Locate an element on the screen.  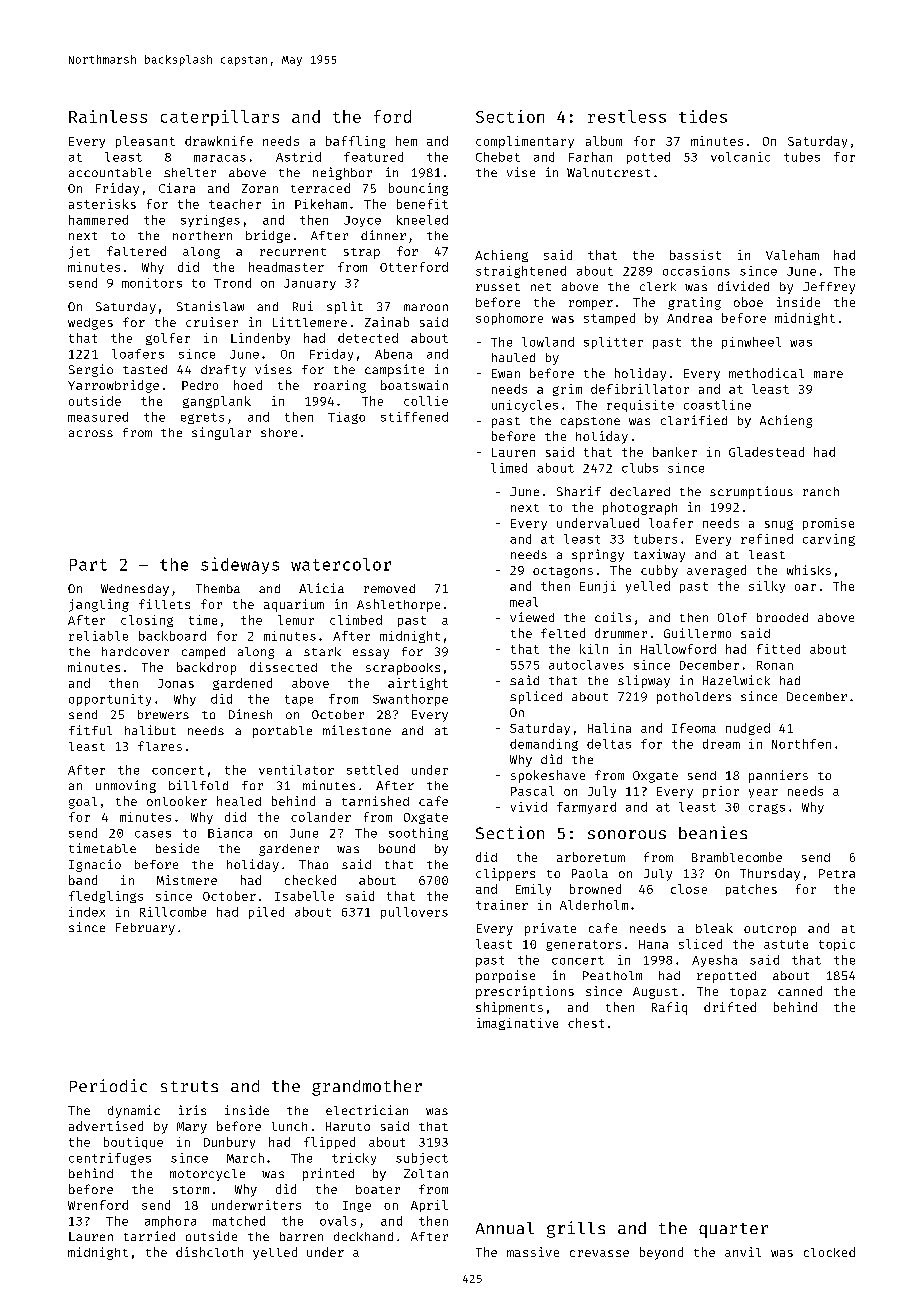
fitful is located at coordinates (90, 730).
